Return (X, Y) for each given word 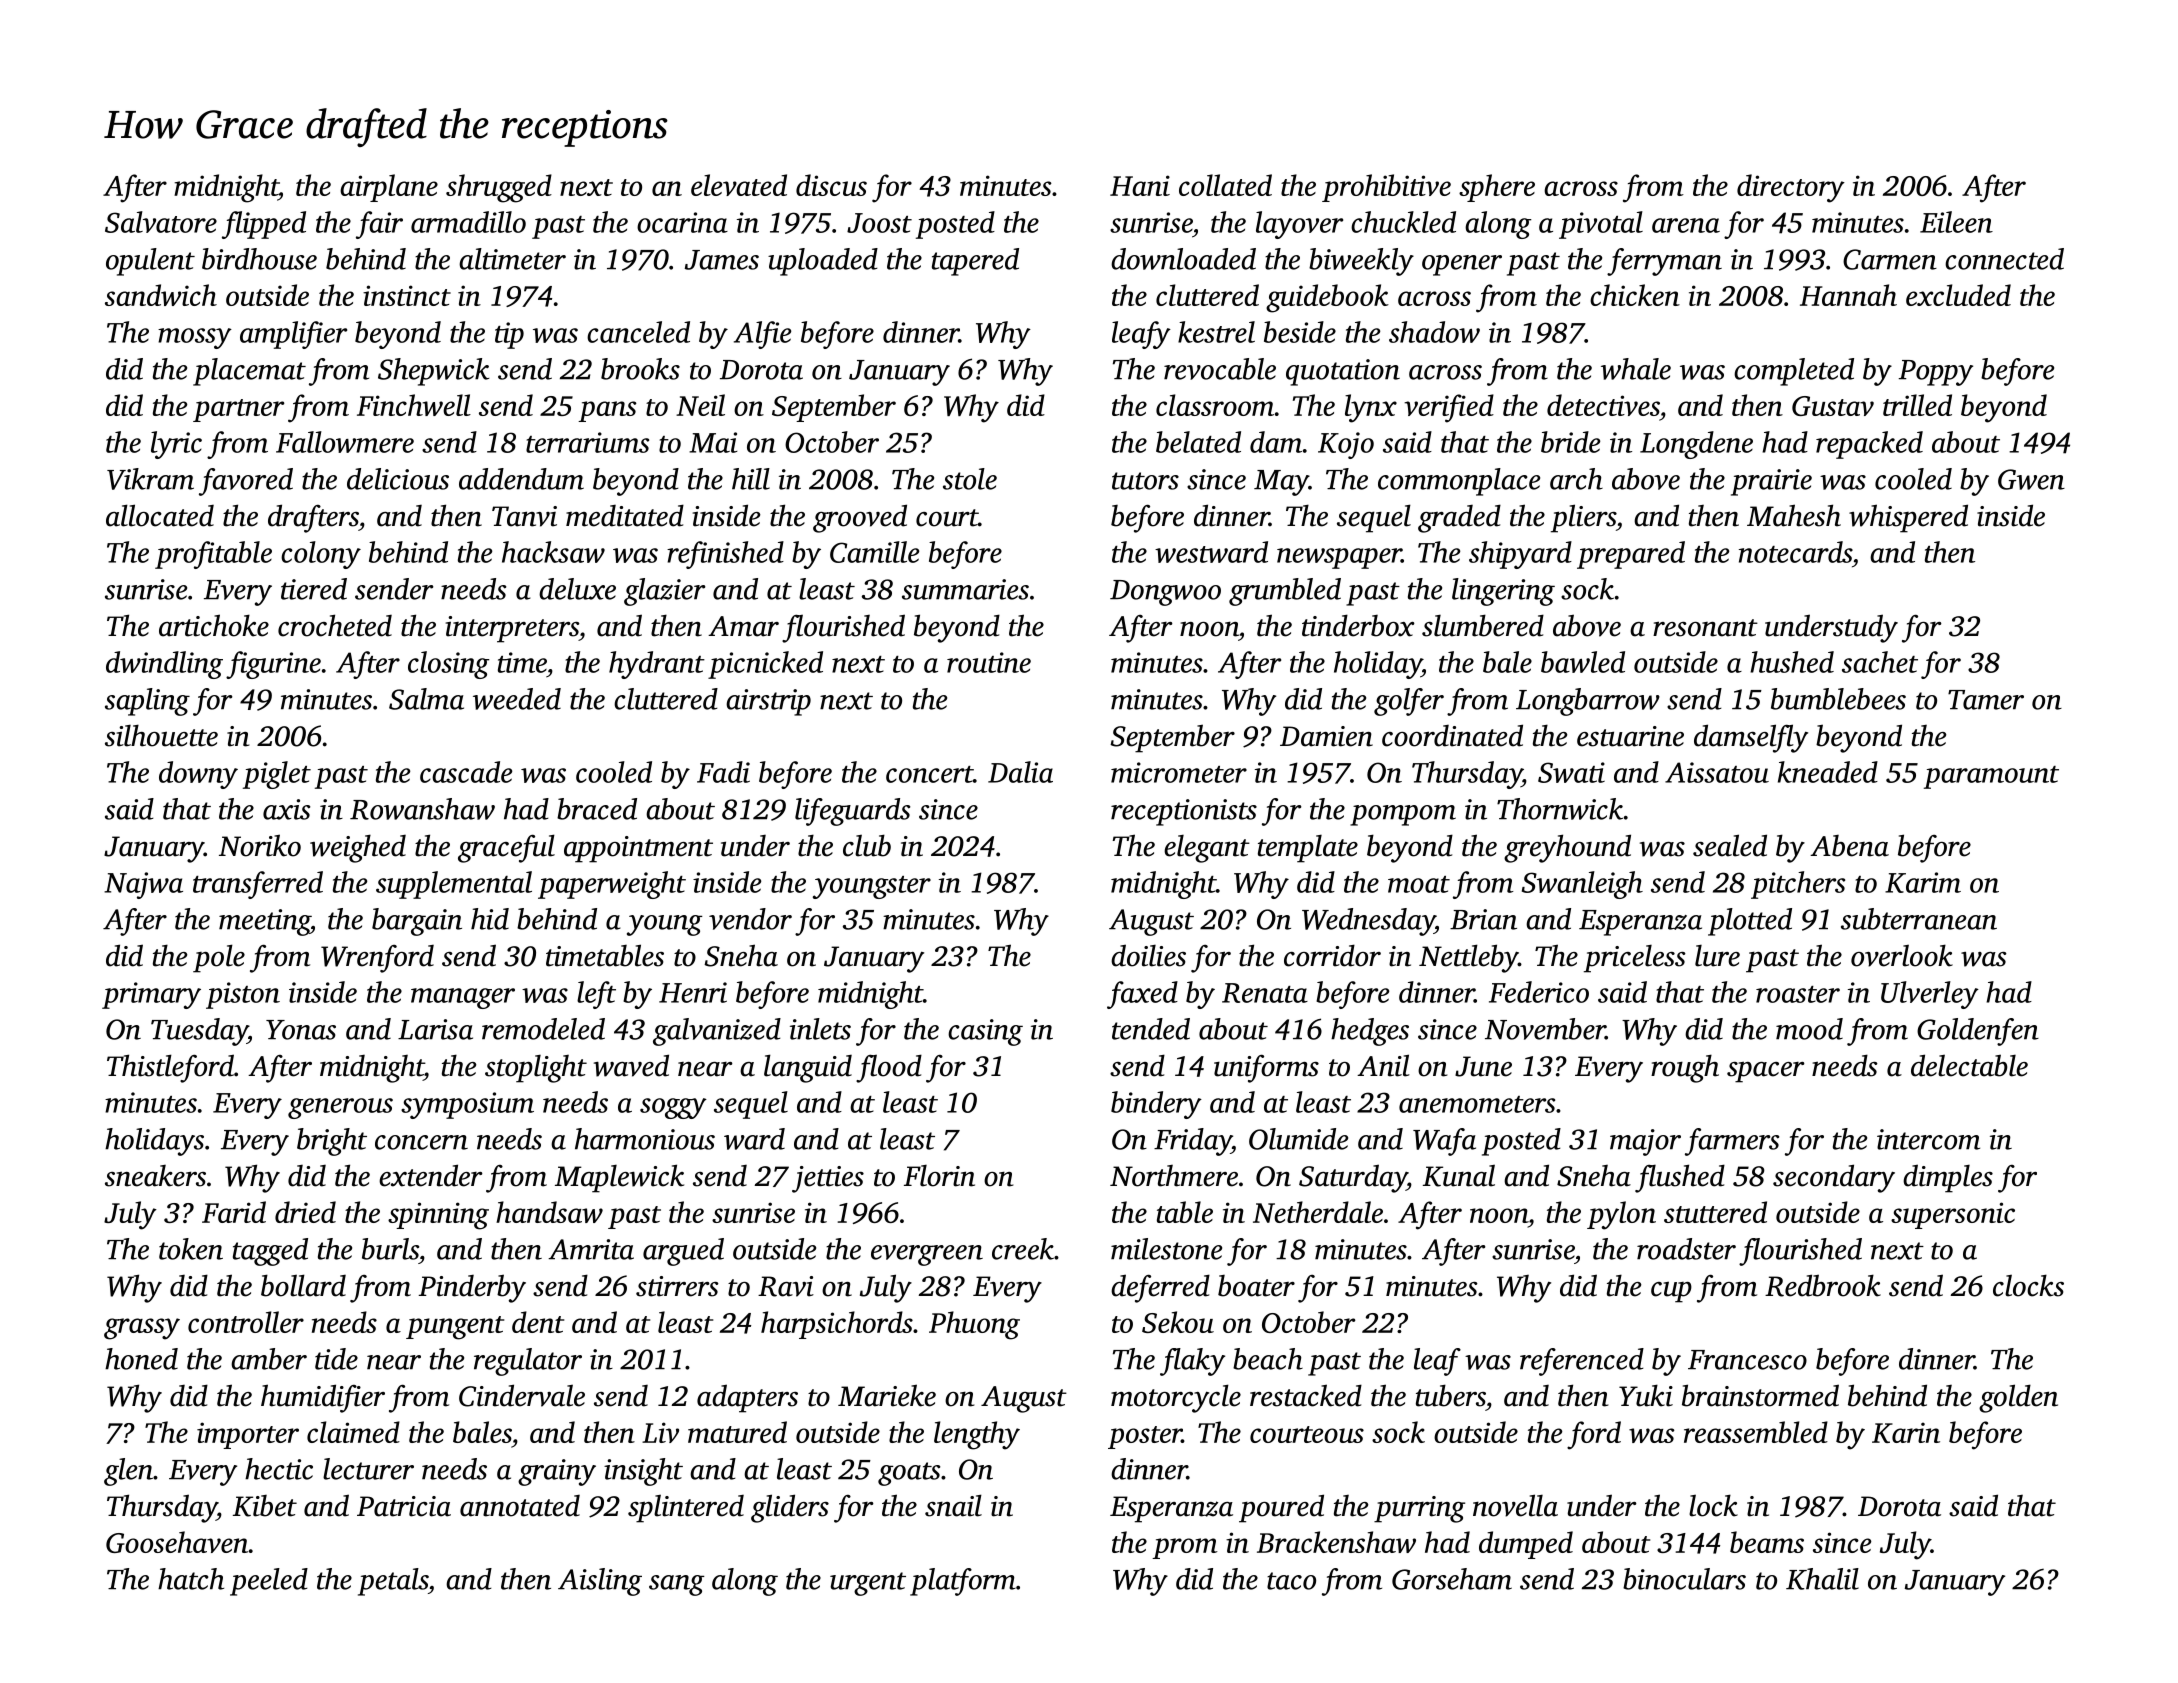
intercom (1928, 1139)
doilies (1148, 955)
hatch (191, 1579)
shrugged (499, 188)
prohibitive (1386, 188)
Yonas (301, 1030)
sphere (1497, 188)
